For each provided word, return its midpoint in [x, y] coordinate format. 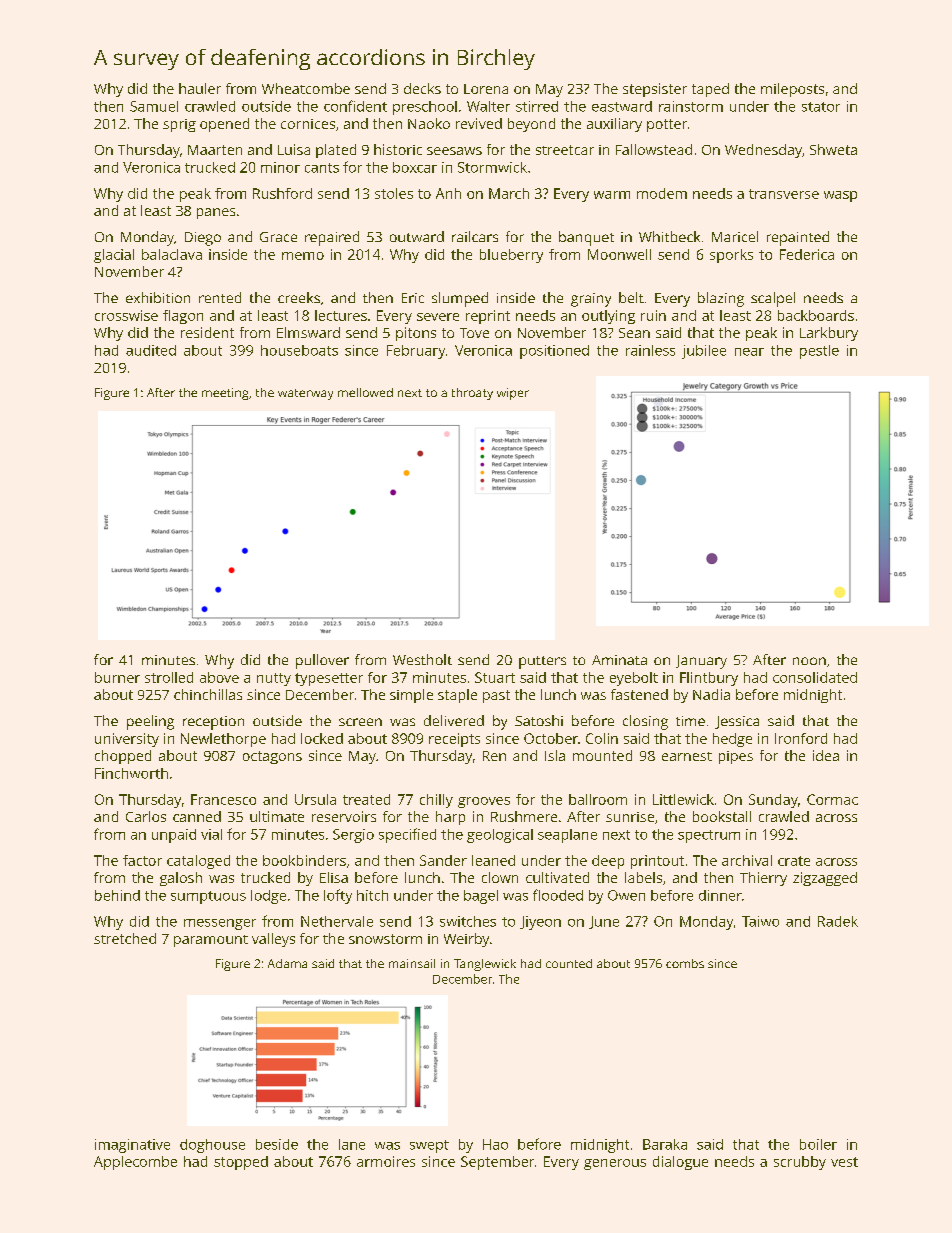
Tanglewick [485, 965]
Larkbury [829, 334]
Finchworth [131, 773]
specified [407, 835]
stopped [241, 1163]
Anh [448, 193]
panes [216, 213]
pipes [736, 757]
